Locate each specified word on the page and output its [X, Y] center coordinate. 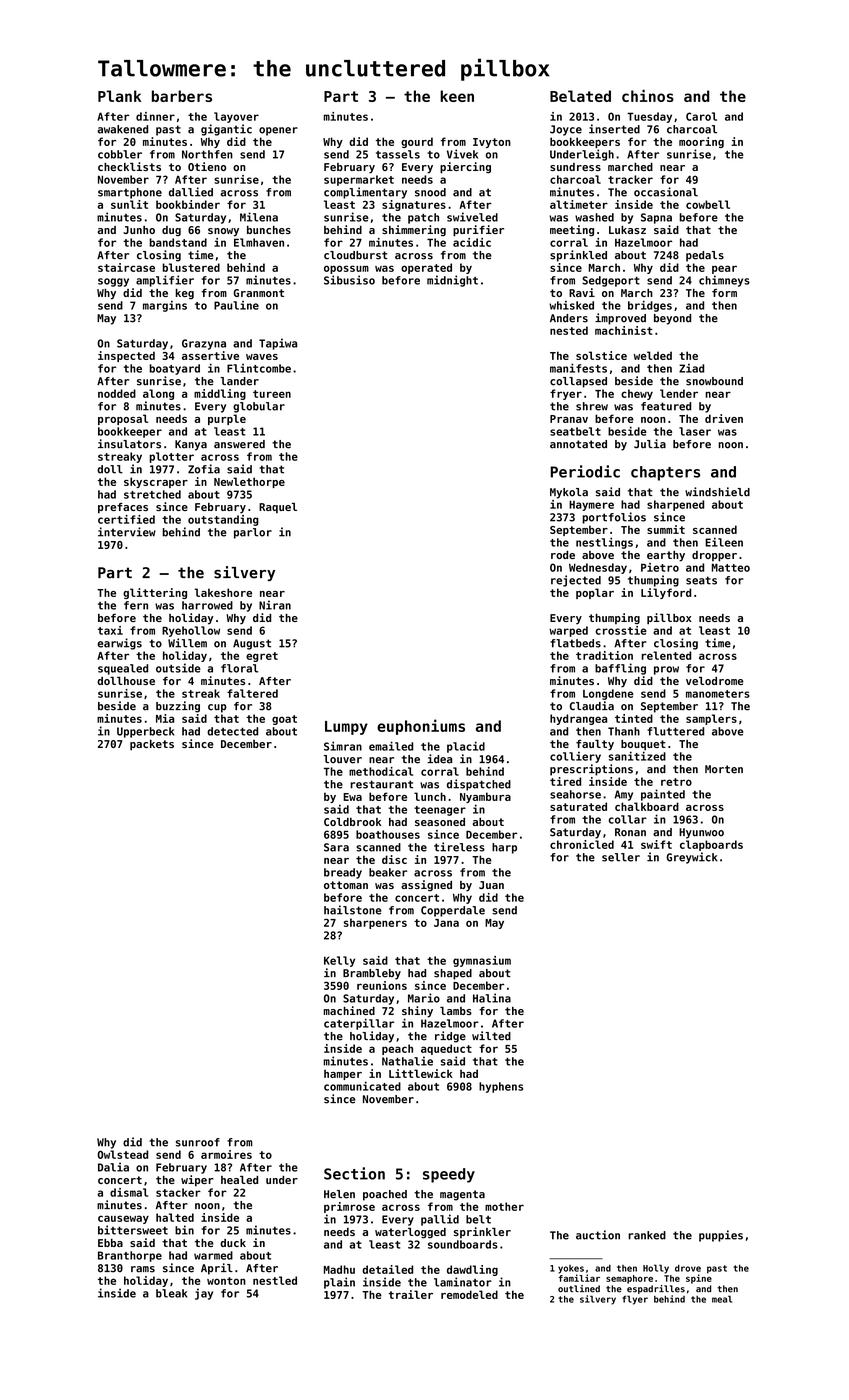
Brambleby [372, 974]
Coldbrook [352, 822]
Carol [701, 116]
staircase [126, 267]
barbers [182, 96]
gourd [417, 142]
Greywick [691, 858]
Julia [650, 444]
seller [621, 857]
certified [126, 519]
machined [349, 1010]
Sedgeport [611, 281]
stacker [178, 1192]
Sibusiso [349, 280]
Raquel [278, 508]
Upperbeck [145, 732]
